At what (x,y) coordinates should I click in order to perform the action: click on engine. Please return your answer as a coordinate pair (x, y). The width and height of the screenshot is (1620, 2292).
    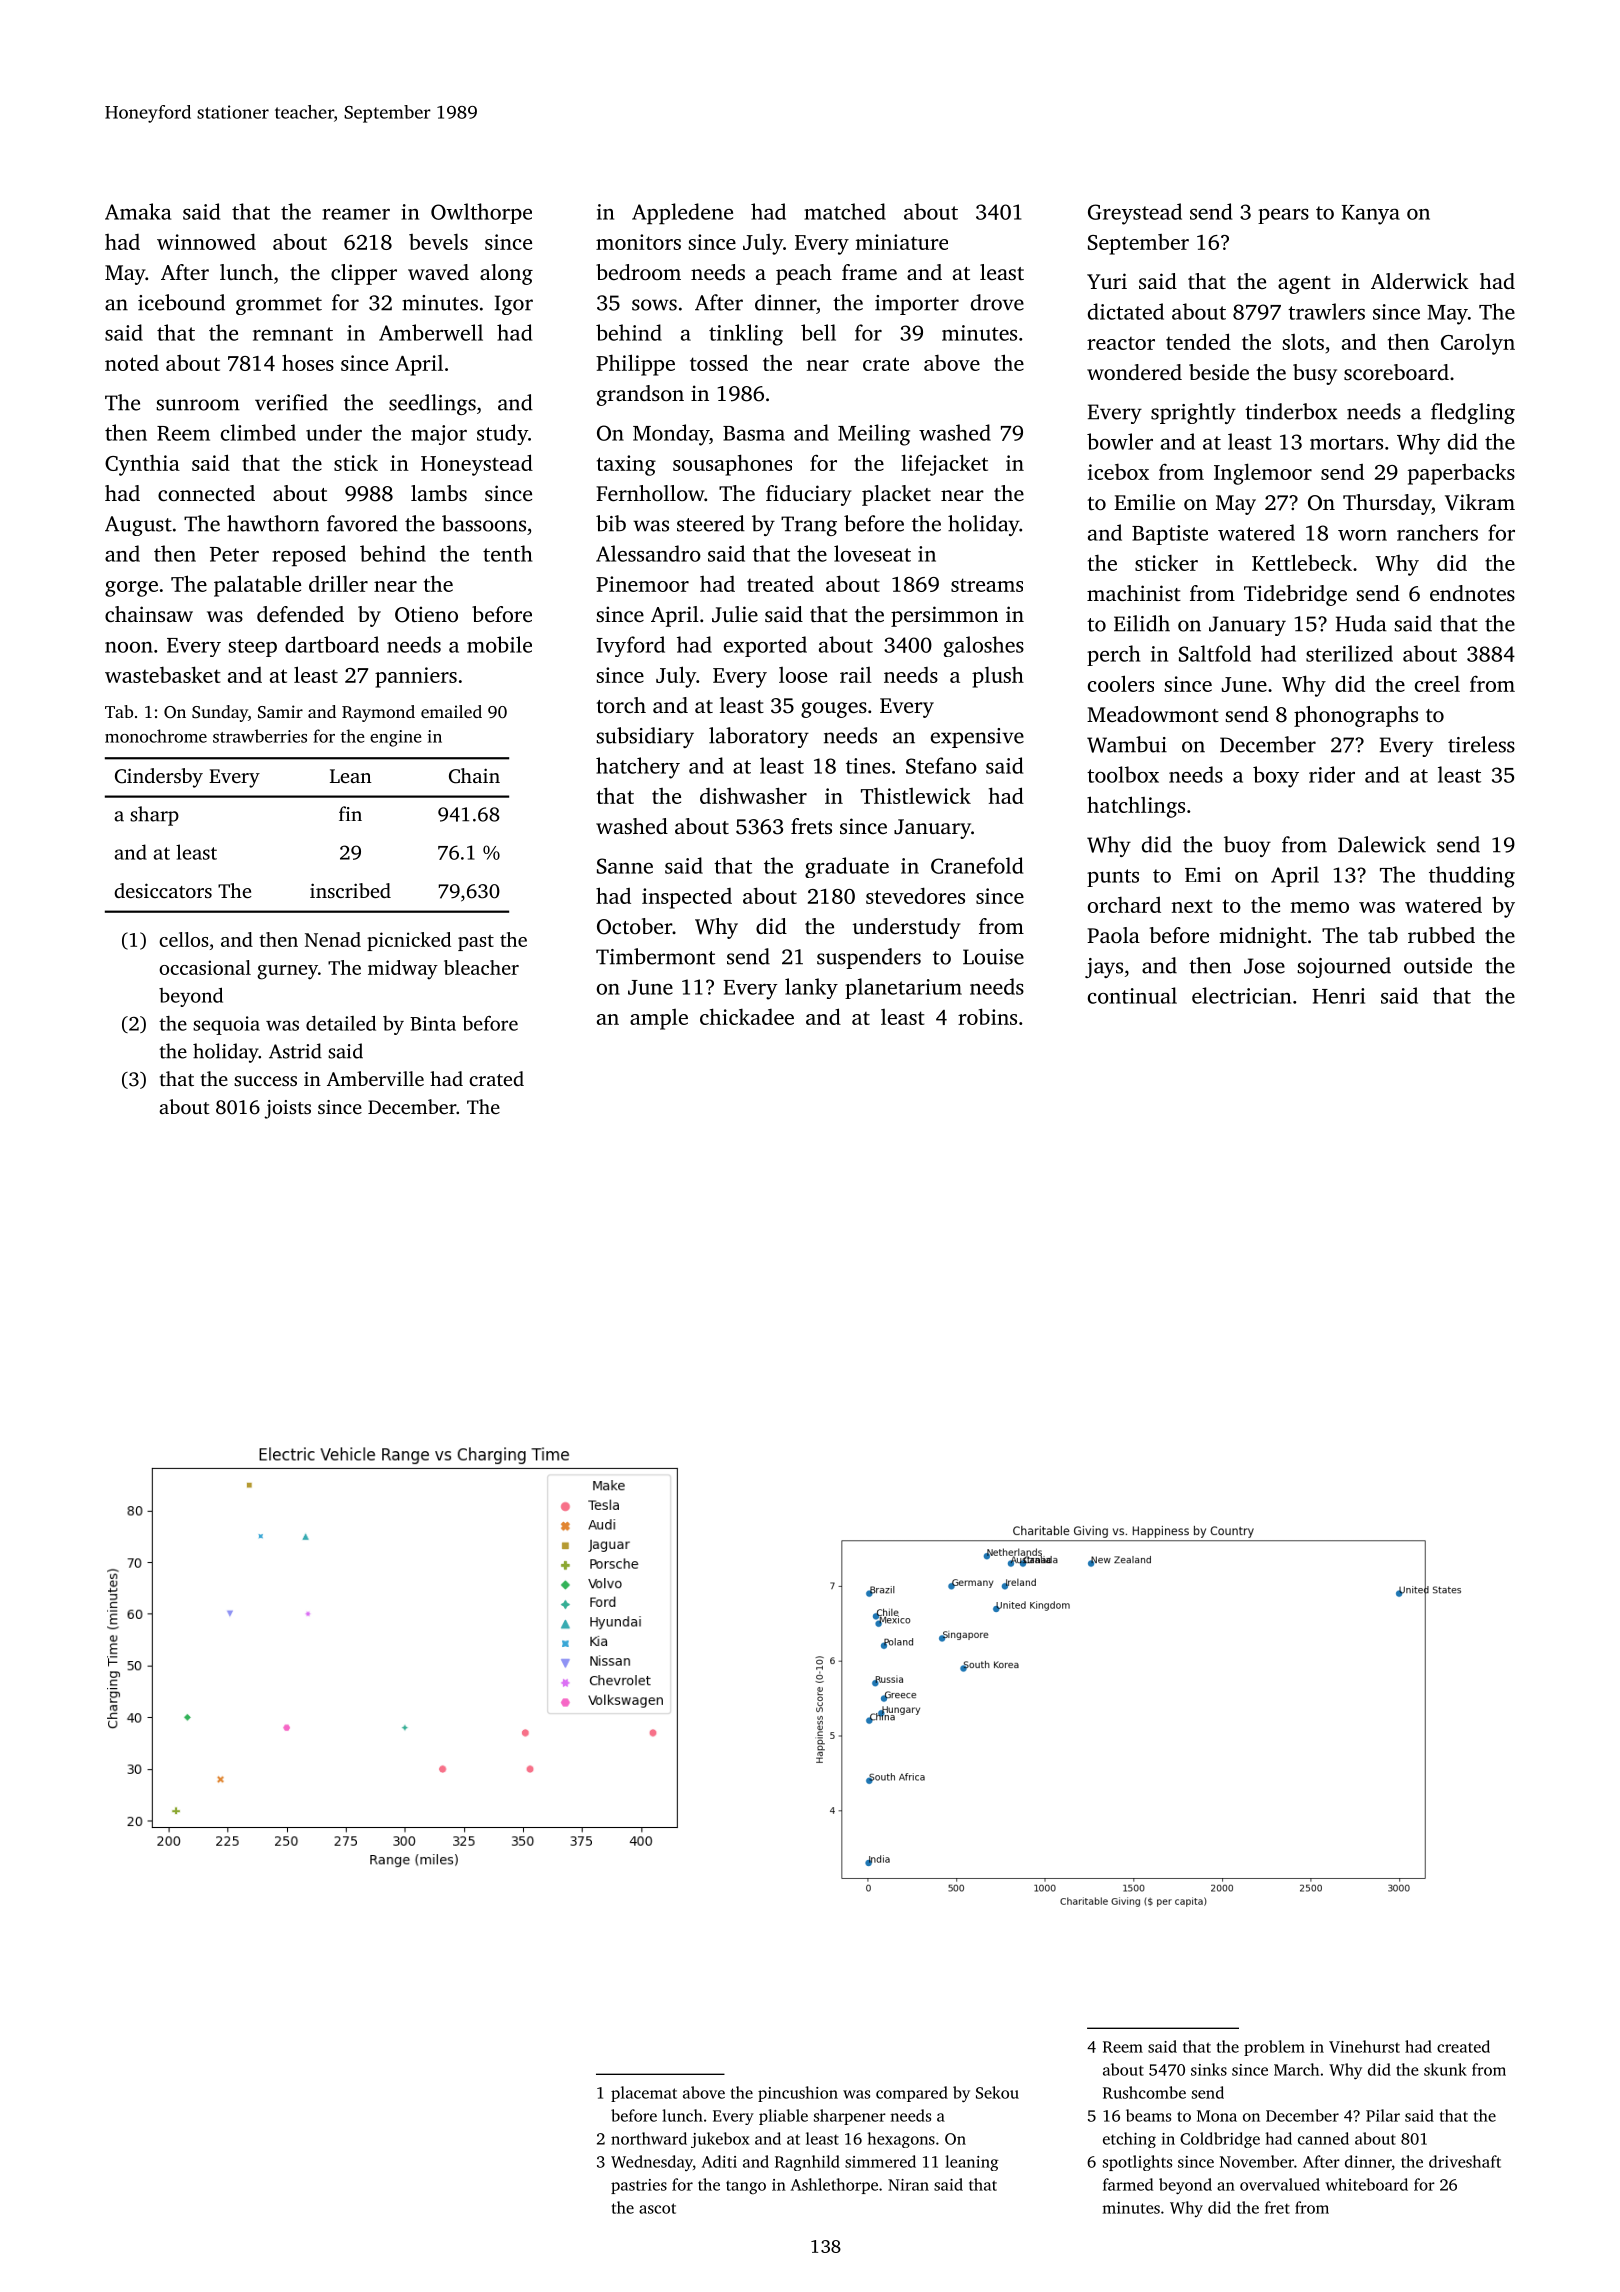
    Looking at the image, I should click on (396, 738).
